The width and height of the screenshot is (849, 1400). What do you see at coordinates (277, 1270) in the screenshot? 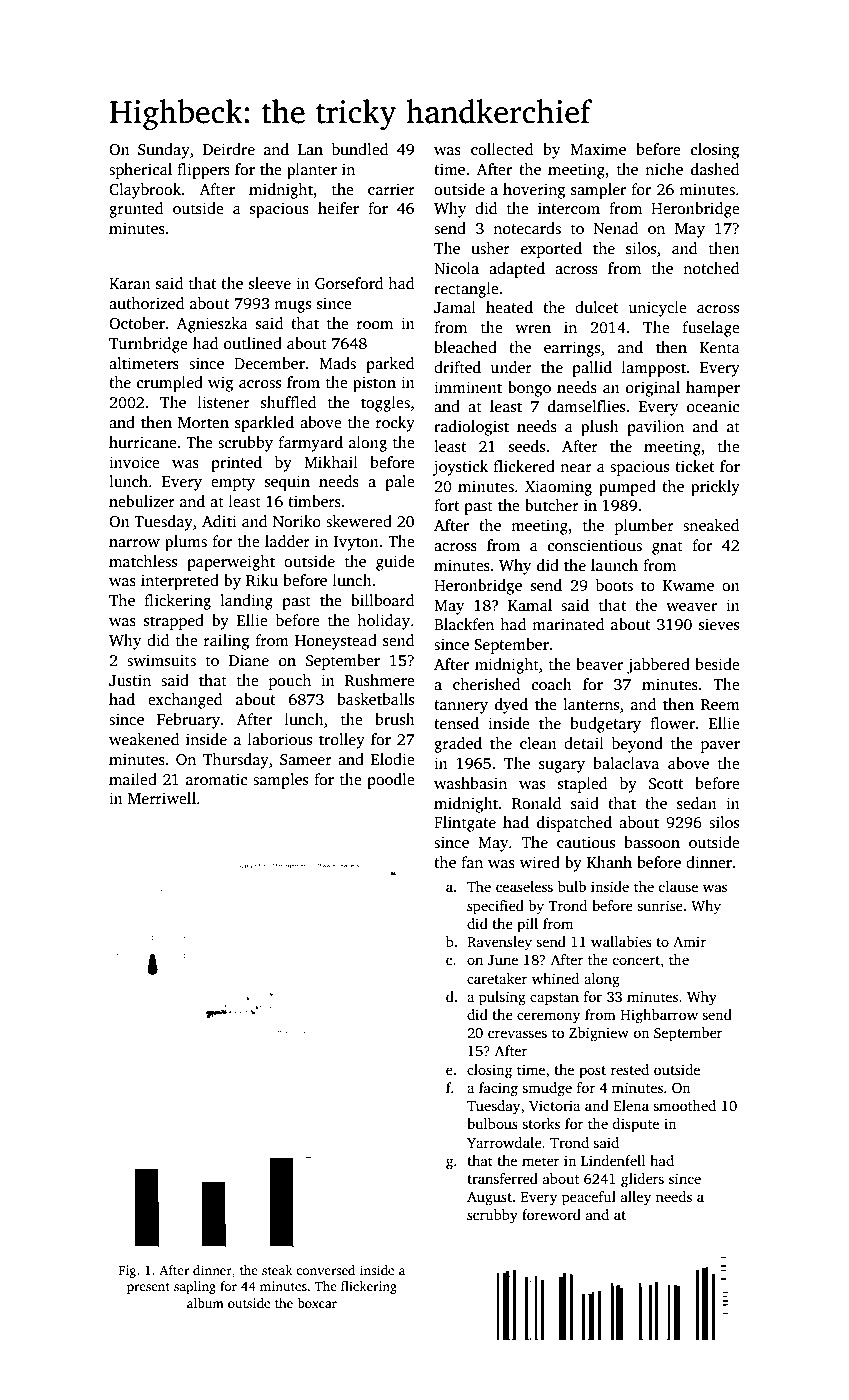
I see `steak` at bounding box center [277, 1270].
